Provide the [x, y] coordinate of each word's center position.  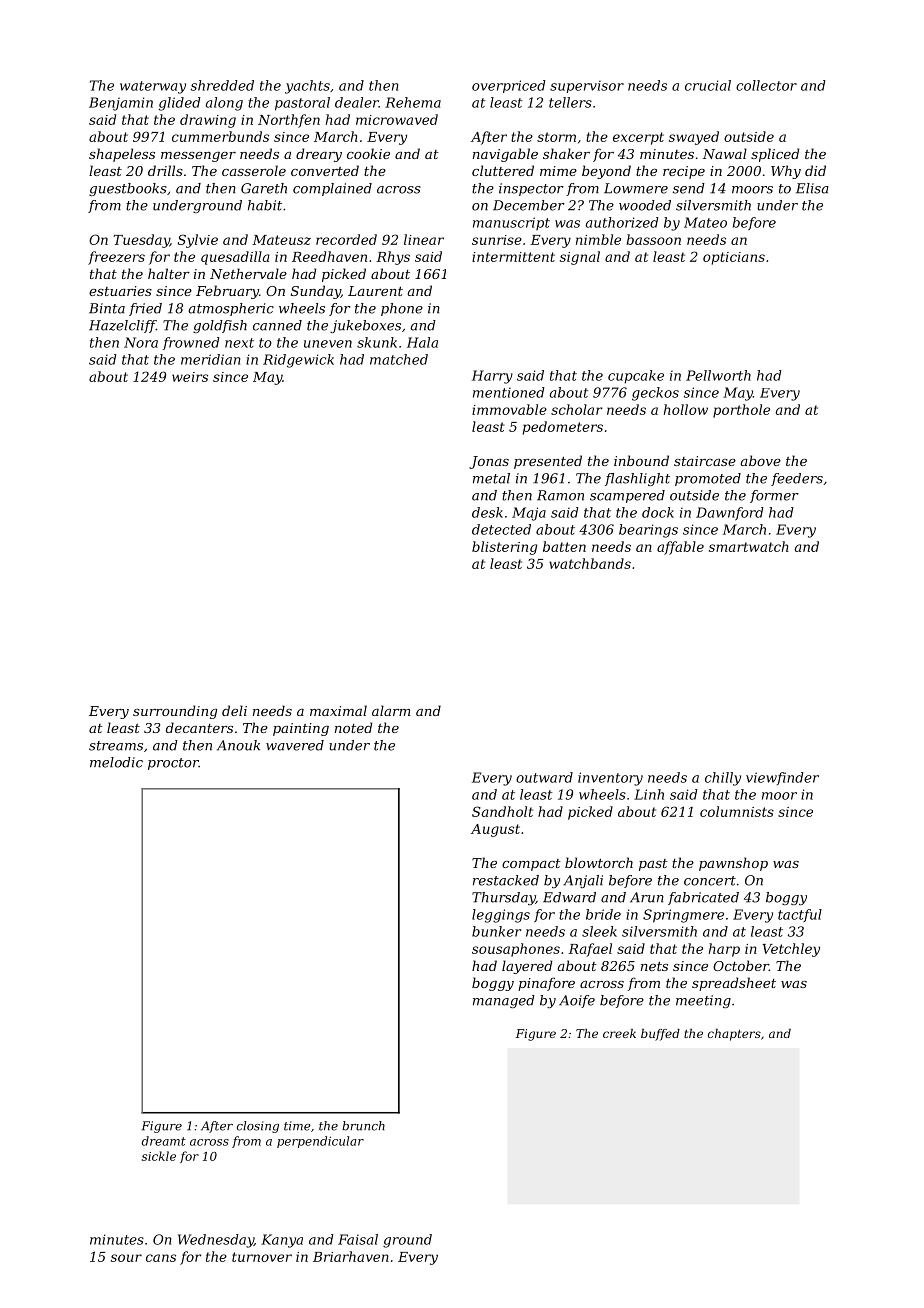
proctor [173, 764]
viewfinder [782, 778]
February [227, 292]
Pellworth [718, 375]
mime [558, 171]
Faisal [358, 1239]
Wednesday [216, 1241]
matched [399, 359]
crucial [708, 85]
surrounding [175, 712]
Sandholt [502, 811]
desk [487, 512]
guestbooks [128, 189]
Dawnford [730, 513]
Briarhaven [351, 1256]
